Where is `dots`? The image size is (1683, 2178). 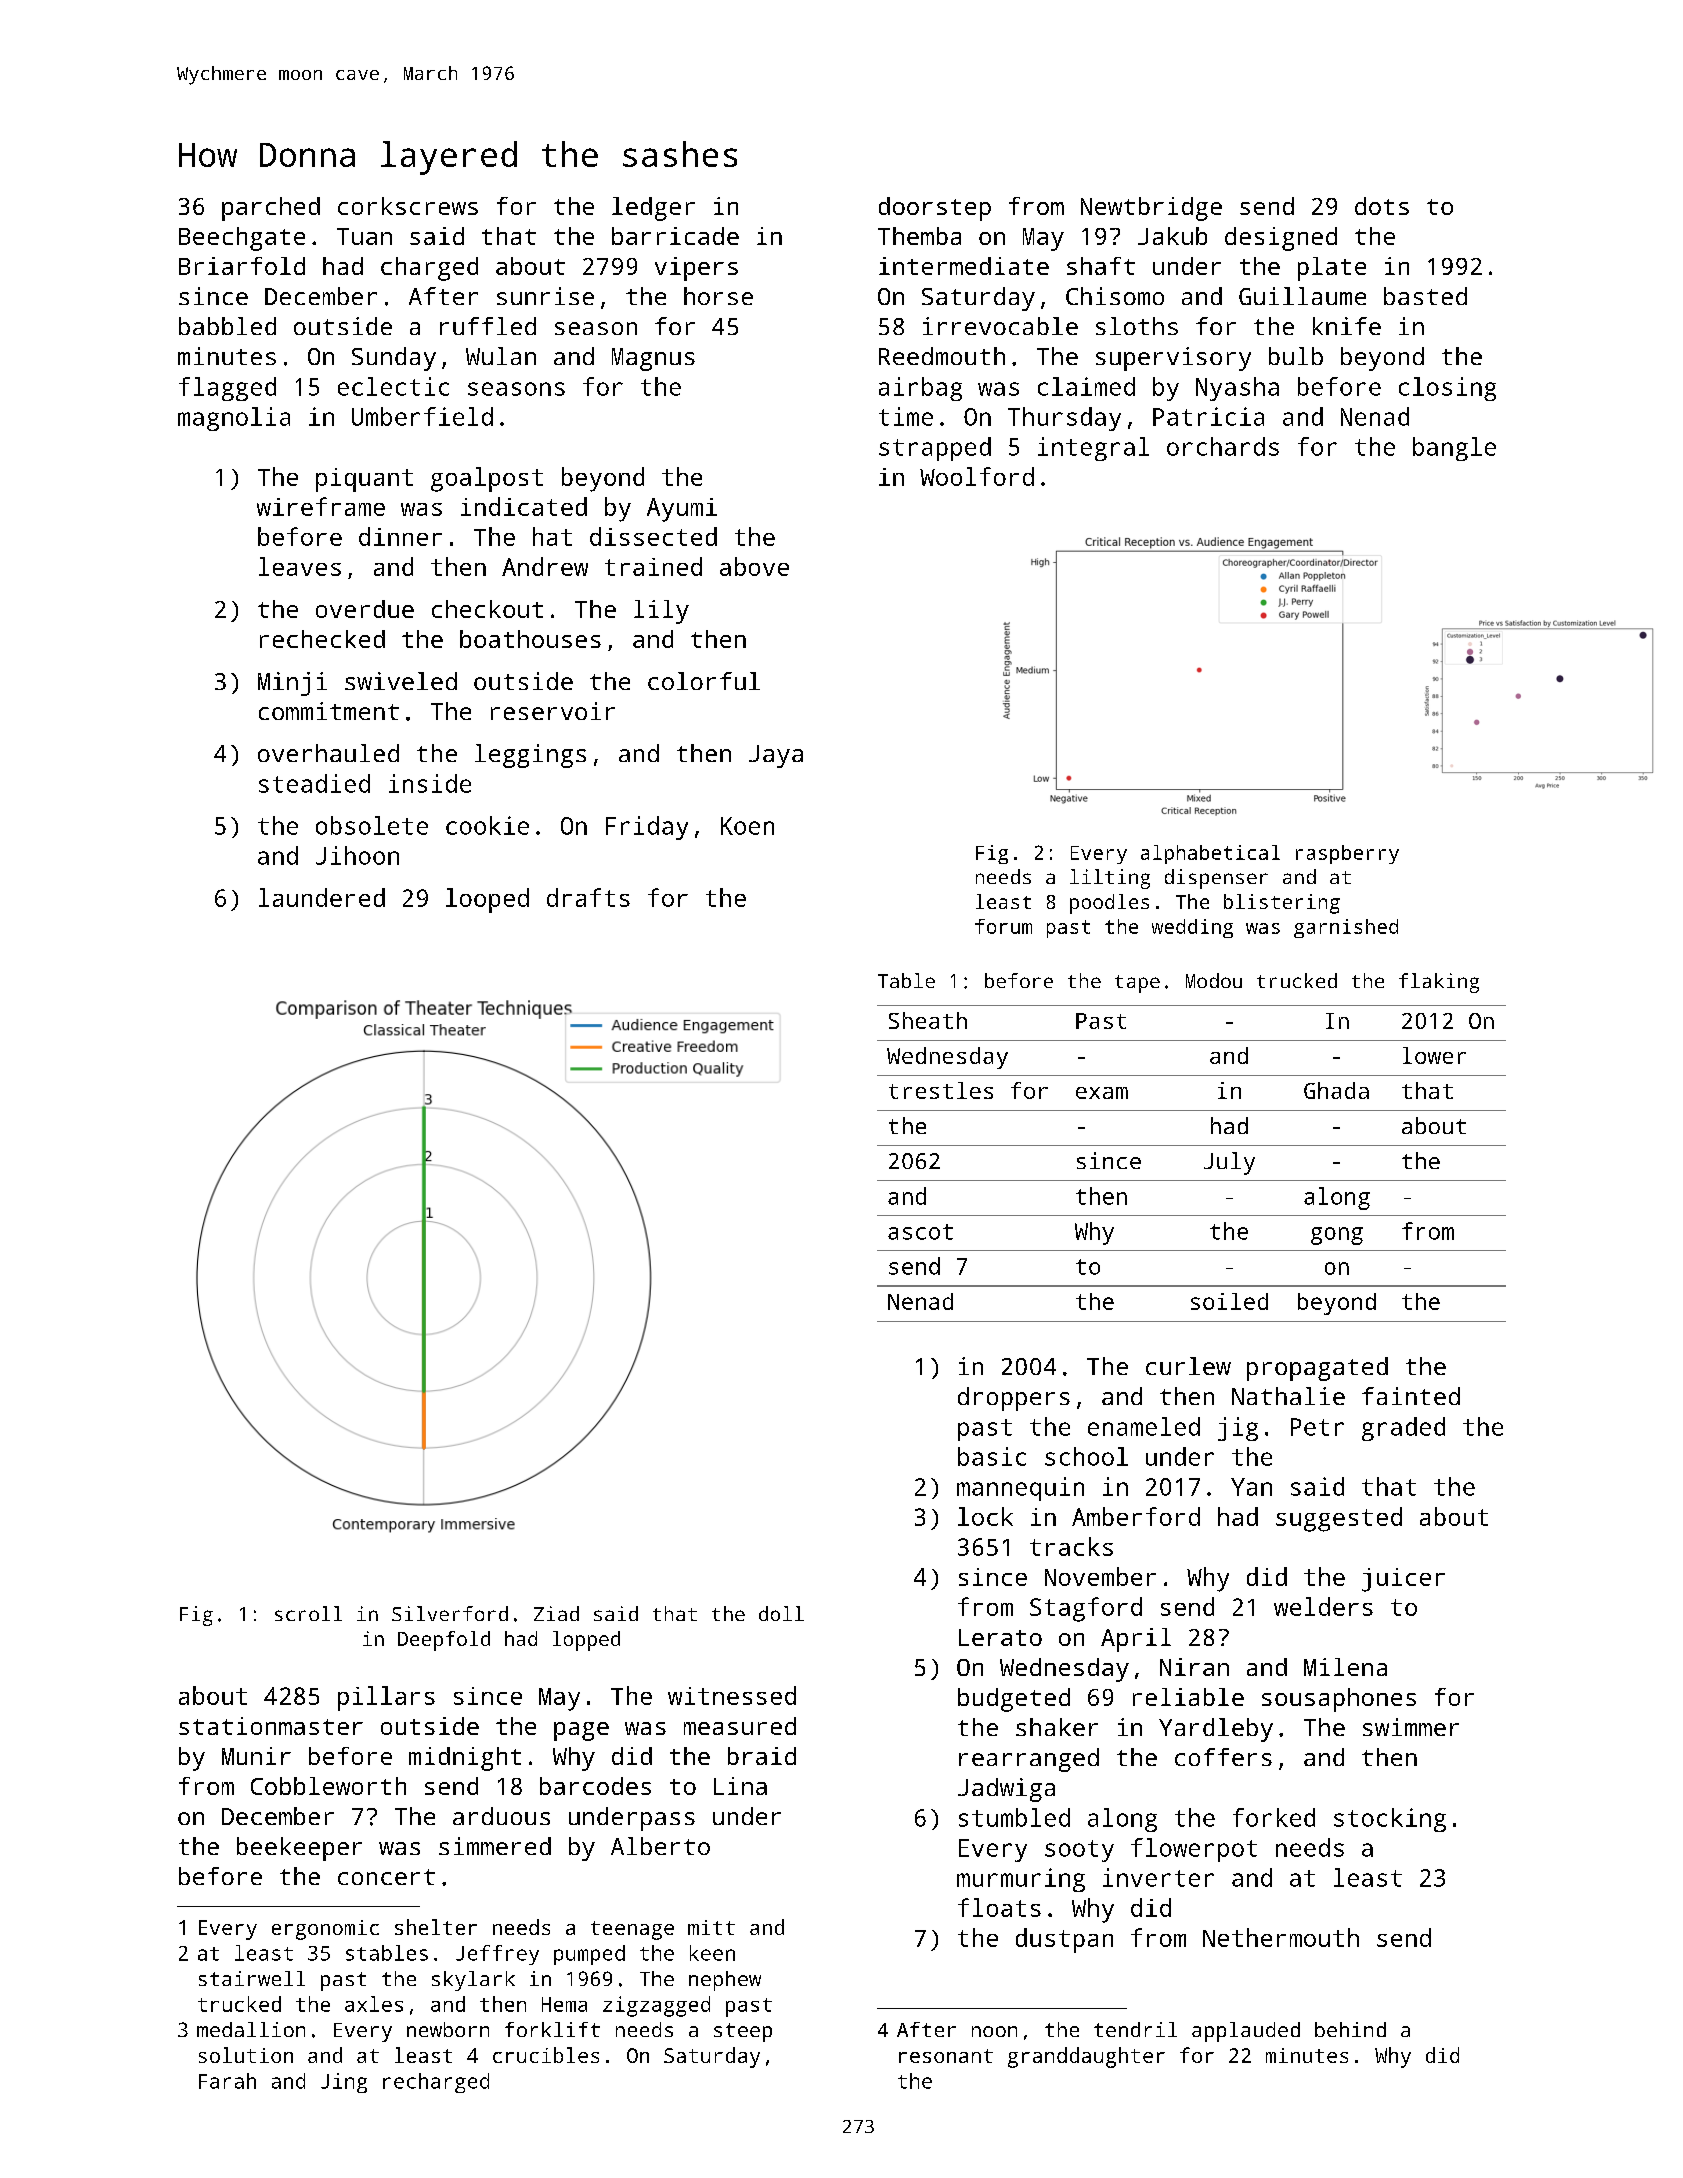 dots is located at coordinates (1382, 206).
